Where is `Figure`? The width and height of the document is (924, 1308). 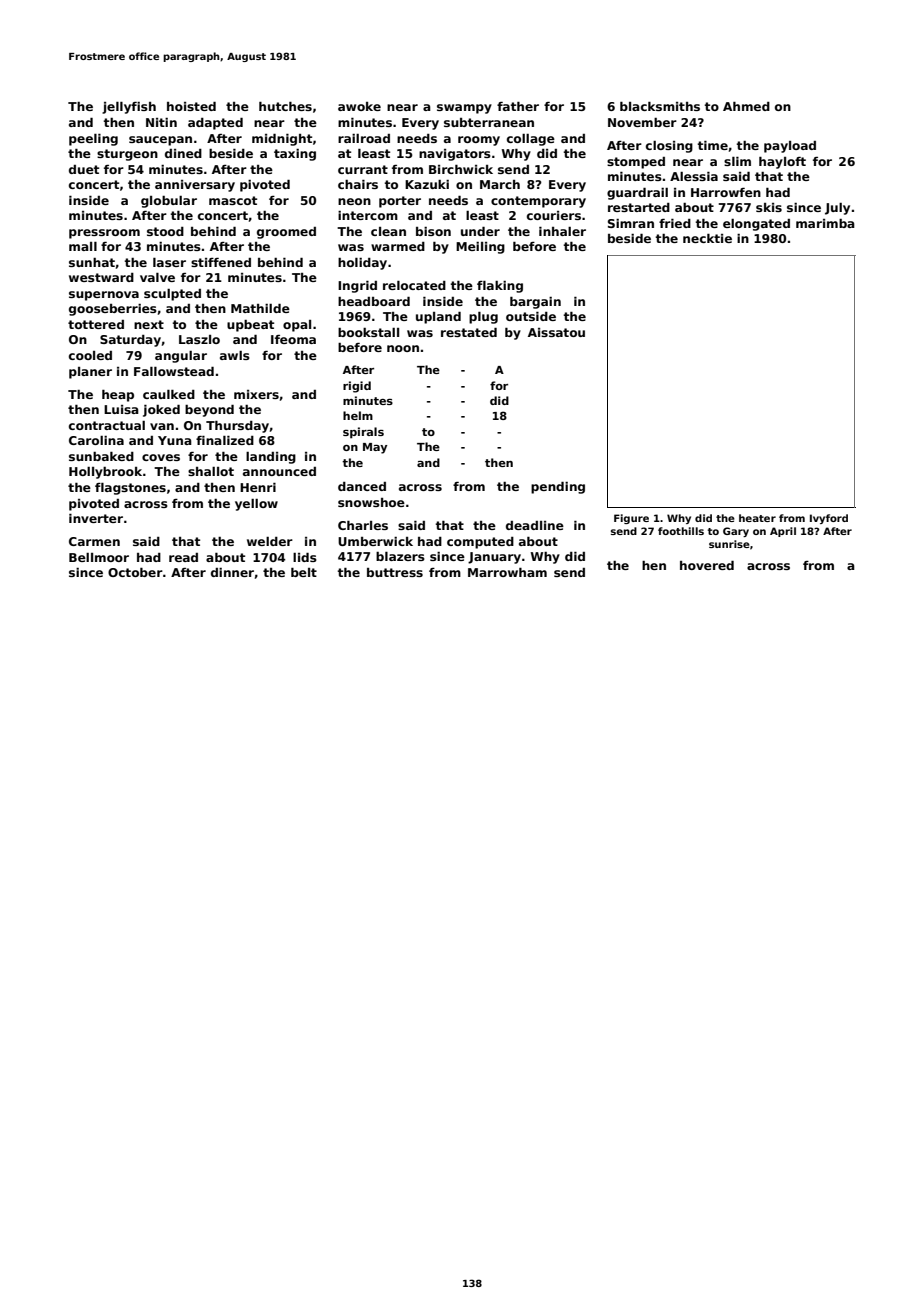 Figure is located at coordinates (631, 519).
